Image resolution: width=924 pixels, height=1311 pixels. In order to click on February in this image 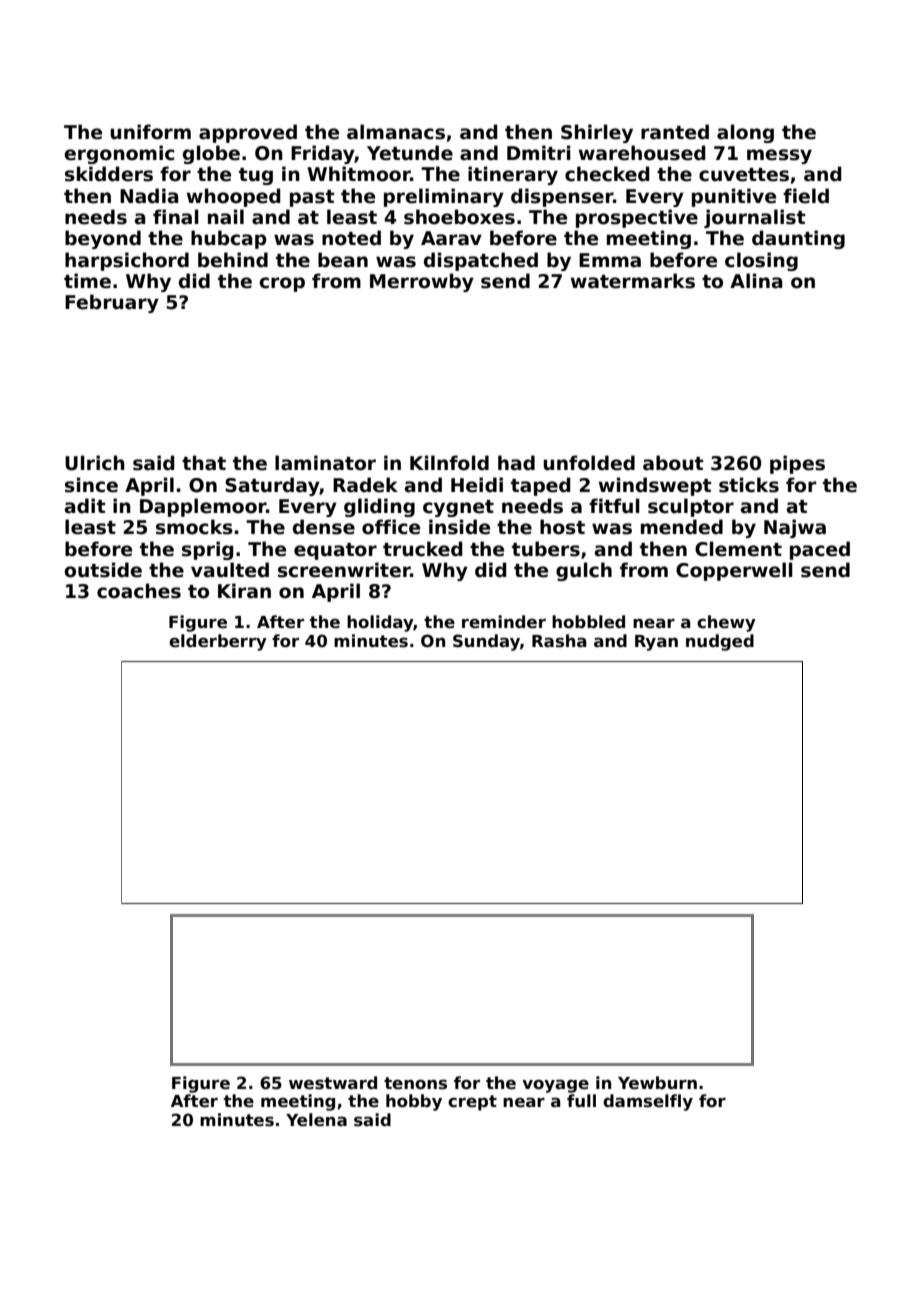, I will do `click(112, 303)`.
